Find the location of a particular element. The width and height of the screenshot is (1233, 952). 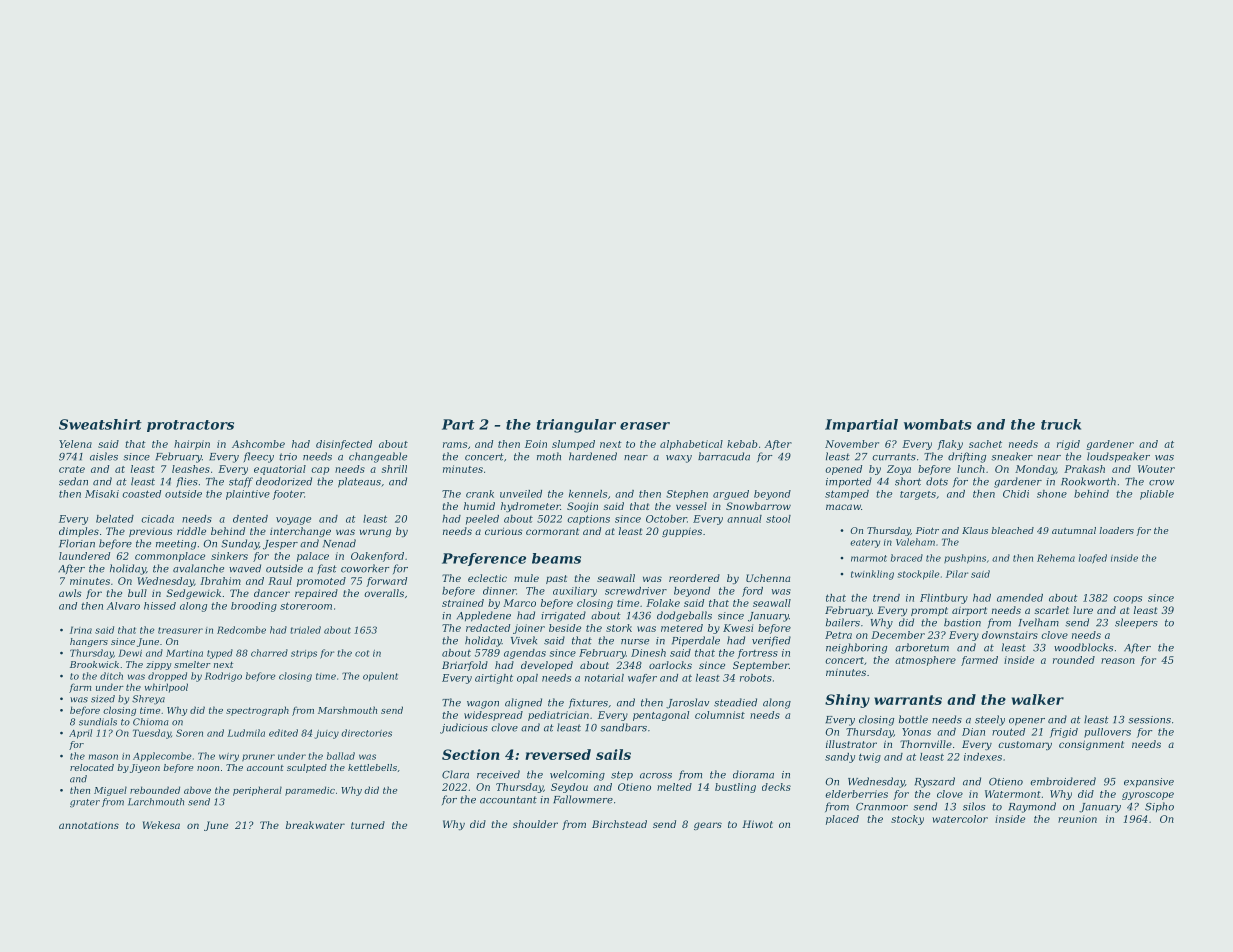

kennels is located at coordinates (588, 494).
